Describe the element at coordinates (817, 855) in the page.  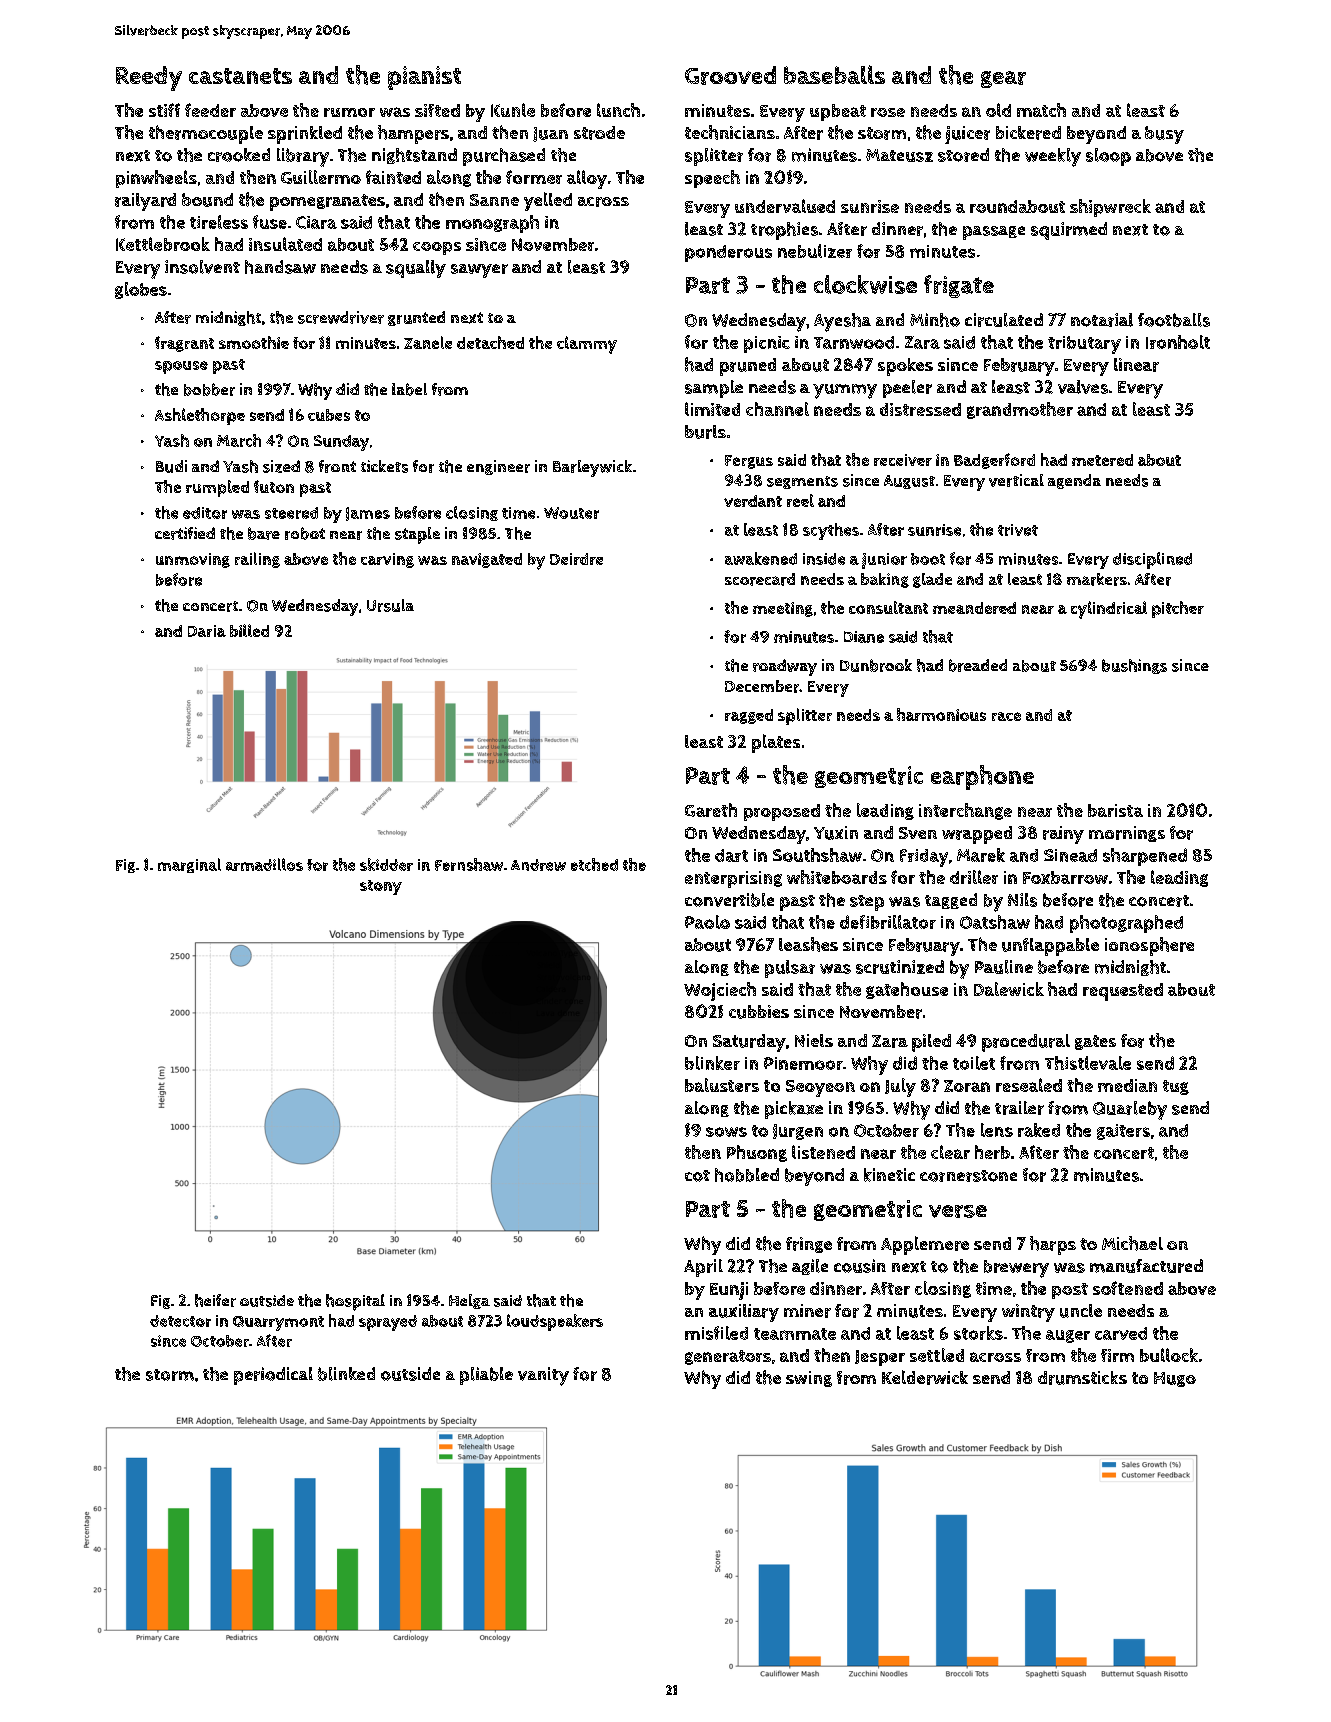
I see `Southshaw` at that location.
